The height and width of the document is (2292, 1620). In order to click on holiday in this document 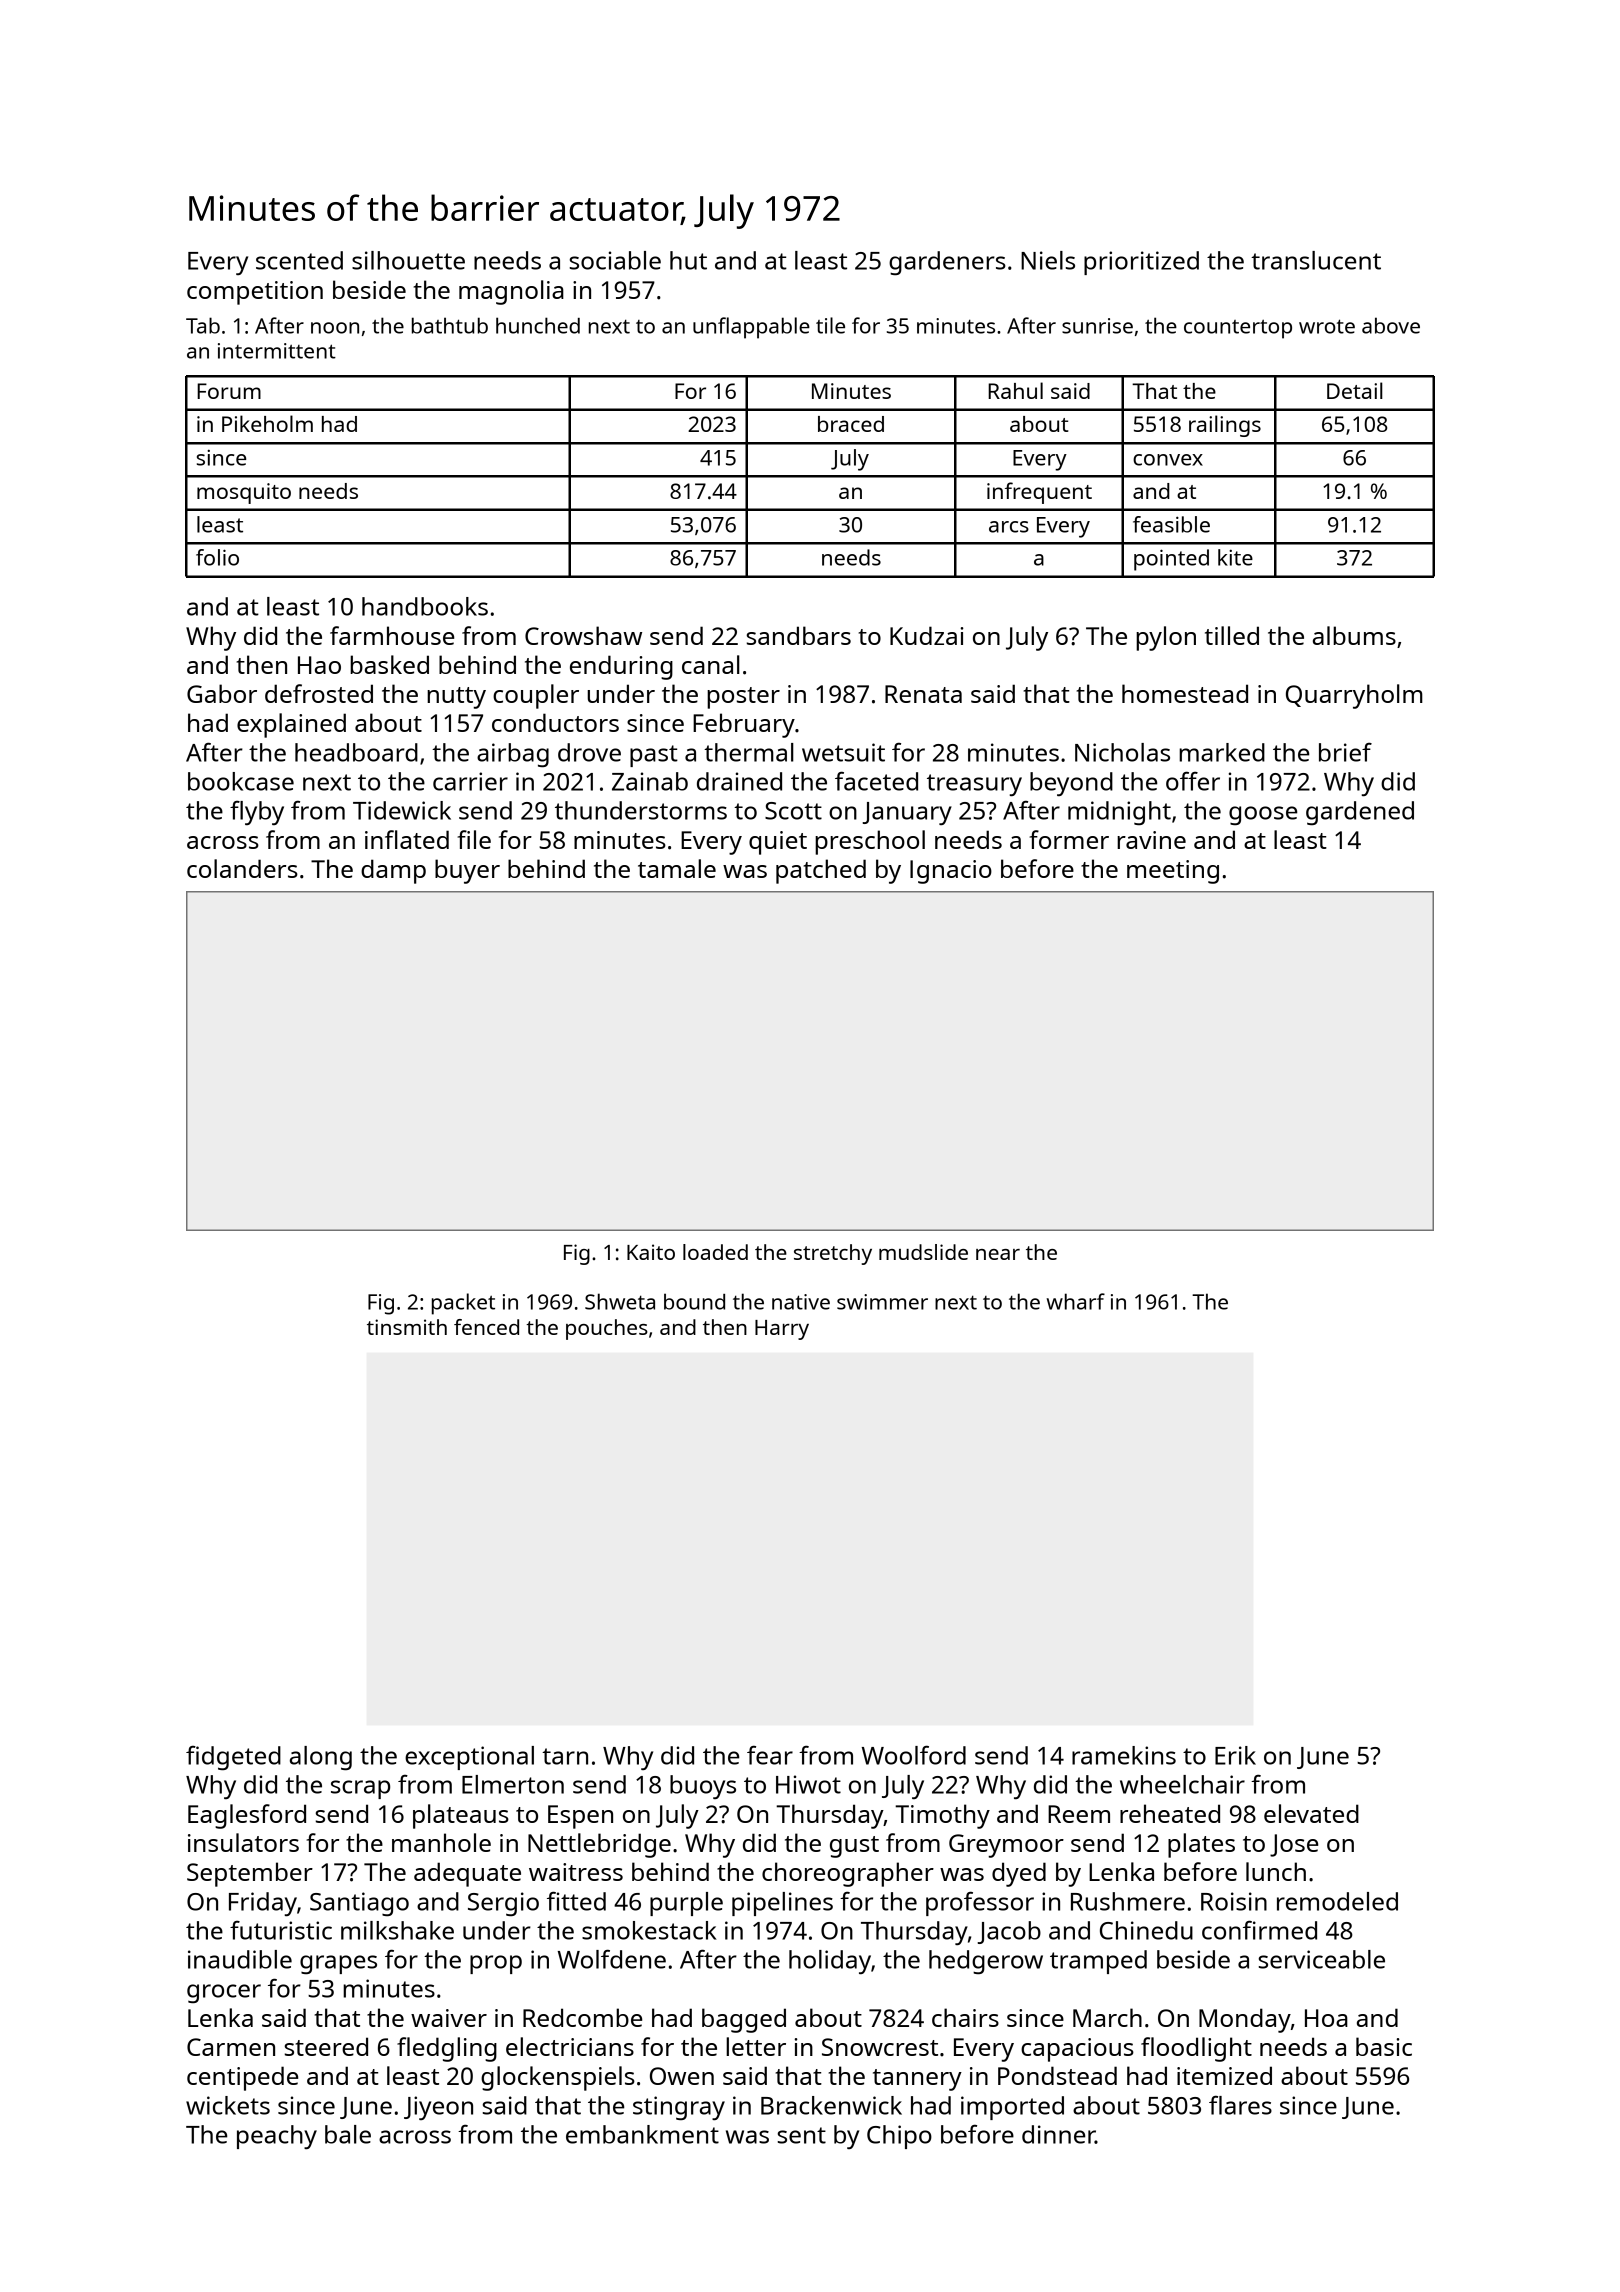, I will do `click(830, 1962)`.
